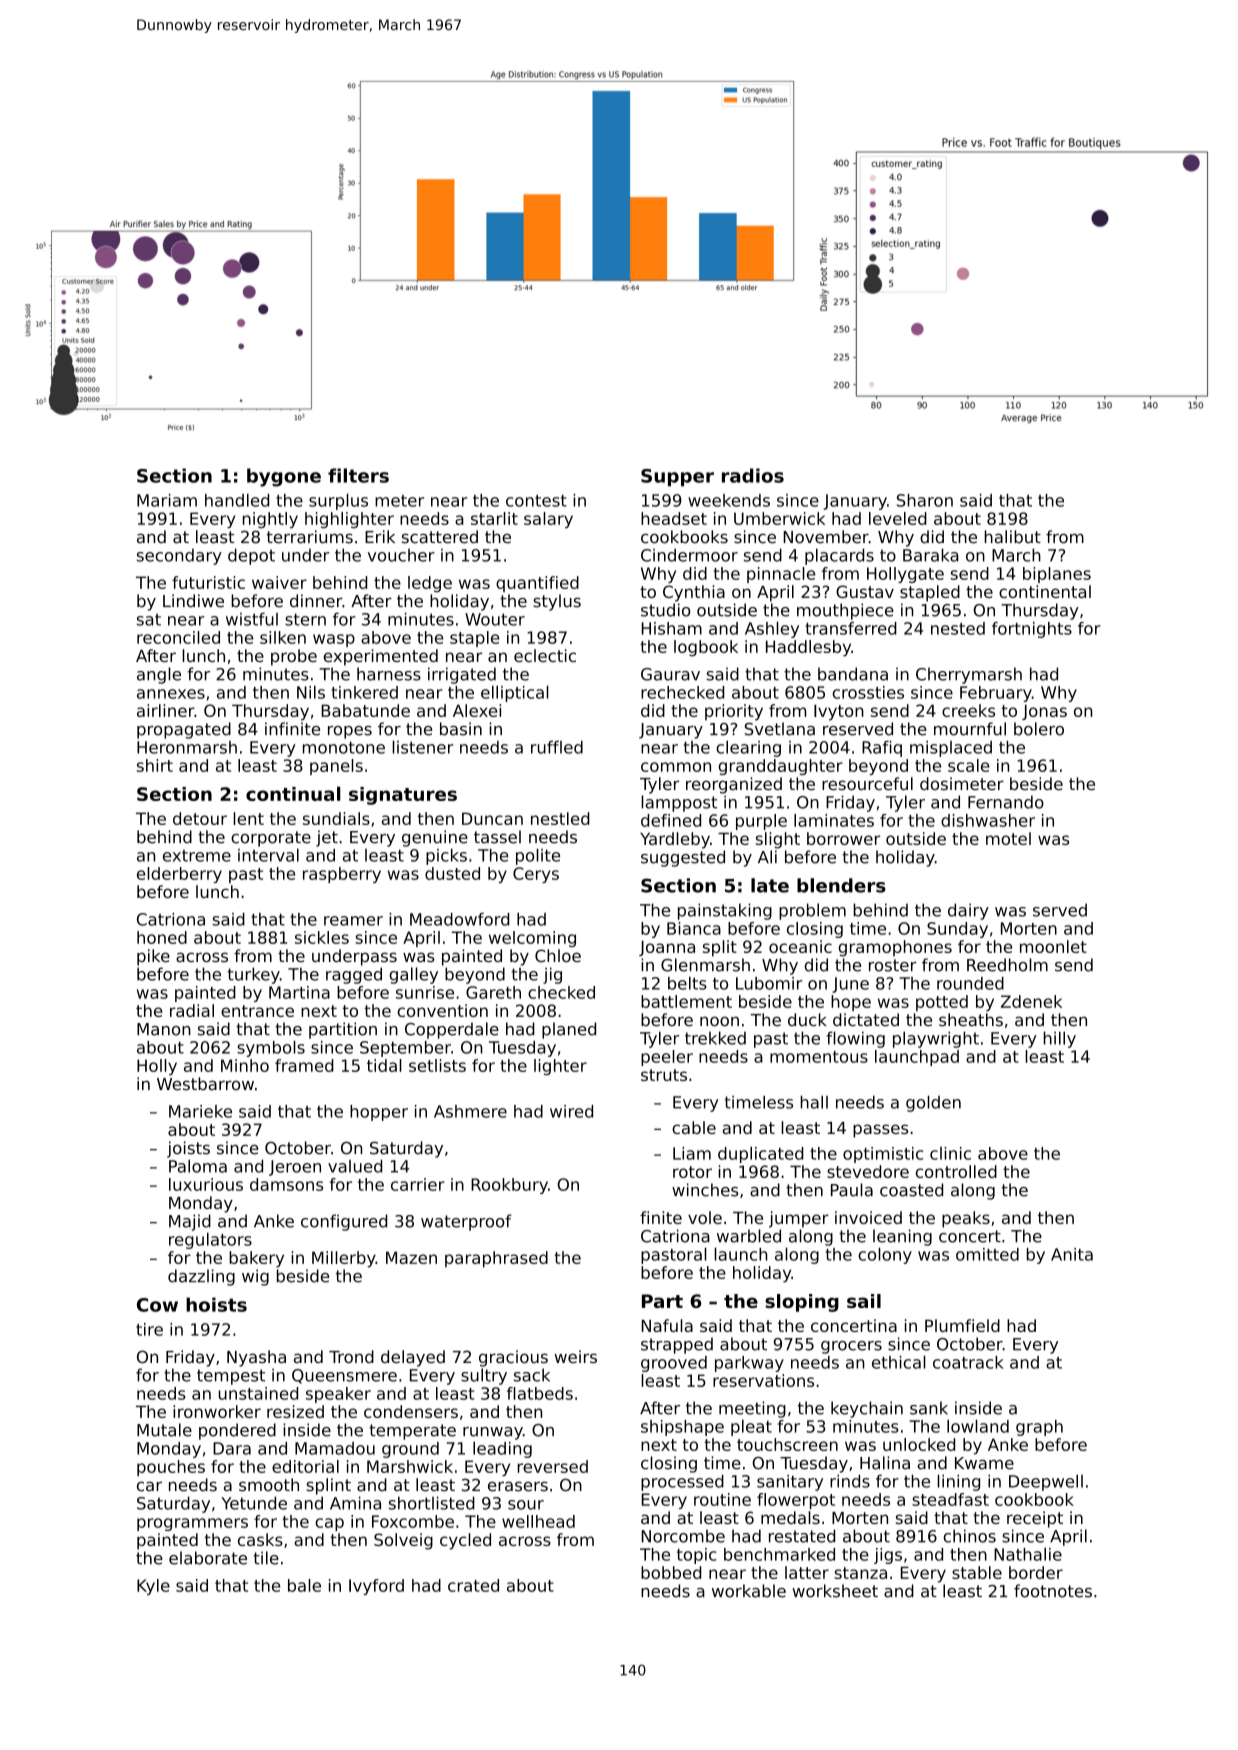 This screenshot has height=1750, width=1238. Describe the element at coordinates (179, 557) in the screenshot. I see `secondary` at that location.
